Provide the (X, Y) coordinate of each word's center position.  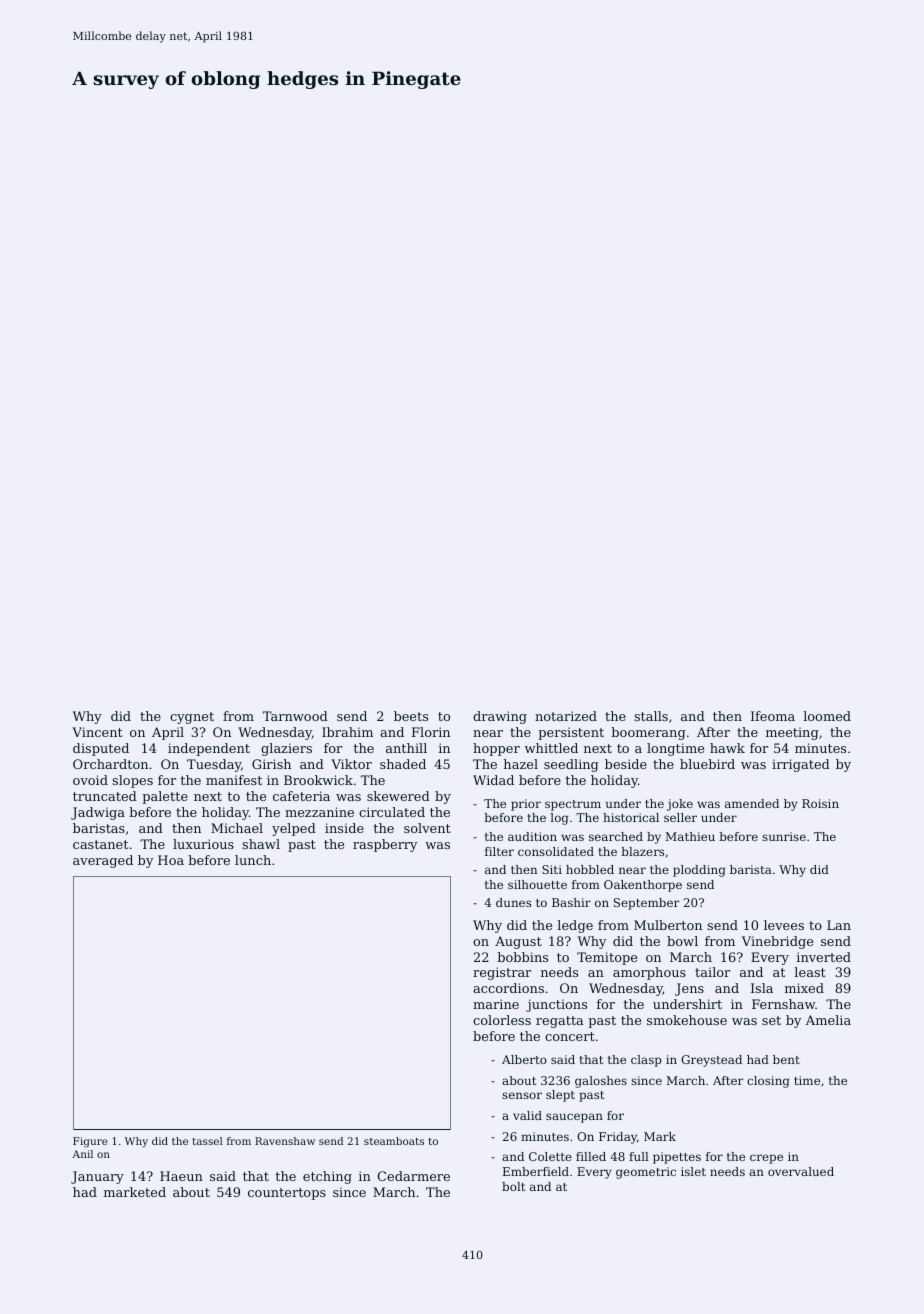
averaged (103, 861)
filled (591, 1156)
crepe (766, 1159)
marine (496, 1004)
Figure (90, 1142)
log (559, 819)
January (97, 1177)
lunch (253, 860)
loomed (827, 716)
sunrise (784, 836)
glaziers (286, 749)
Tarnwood (295, 716)
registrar (502, 973)
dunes (513, 902)
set (771, 1020)
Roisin (820, 803)
